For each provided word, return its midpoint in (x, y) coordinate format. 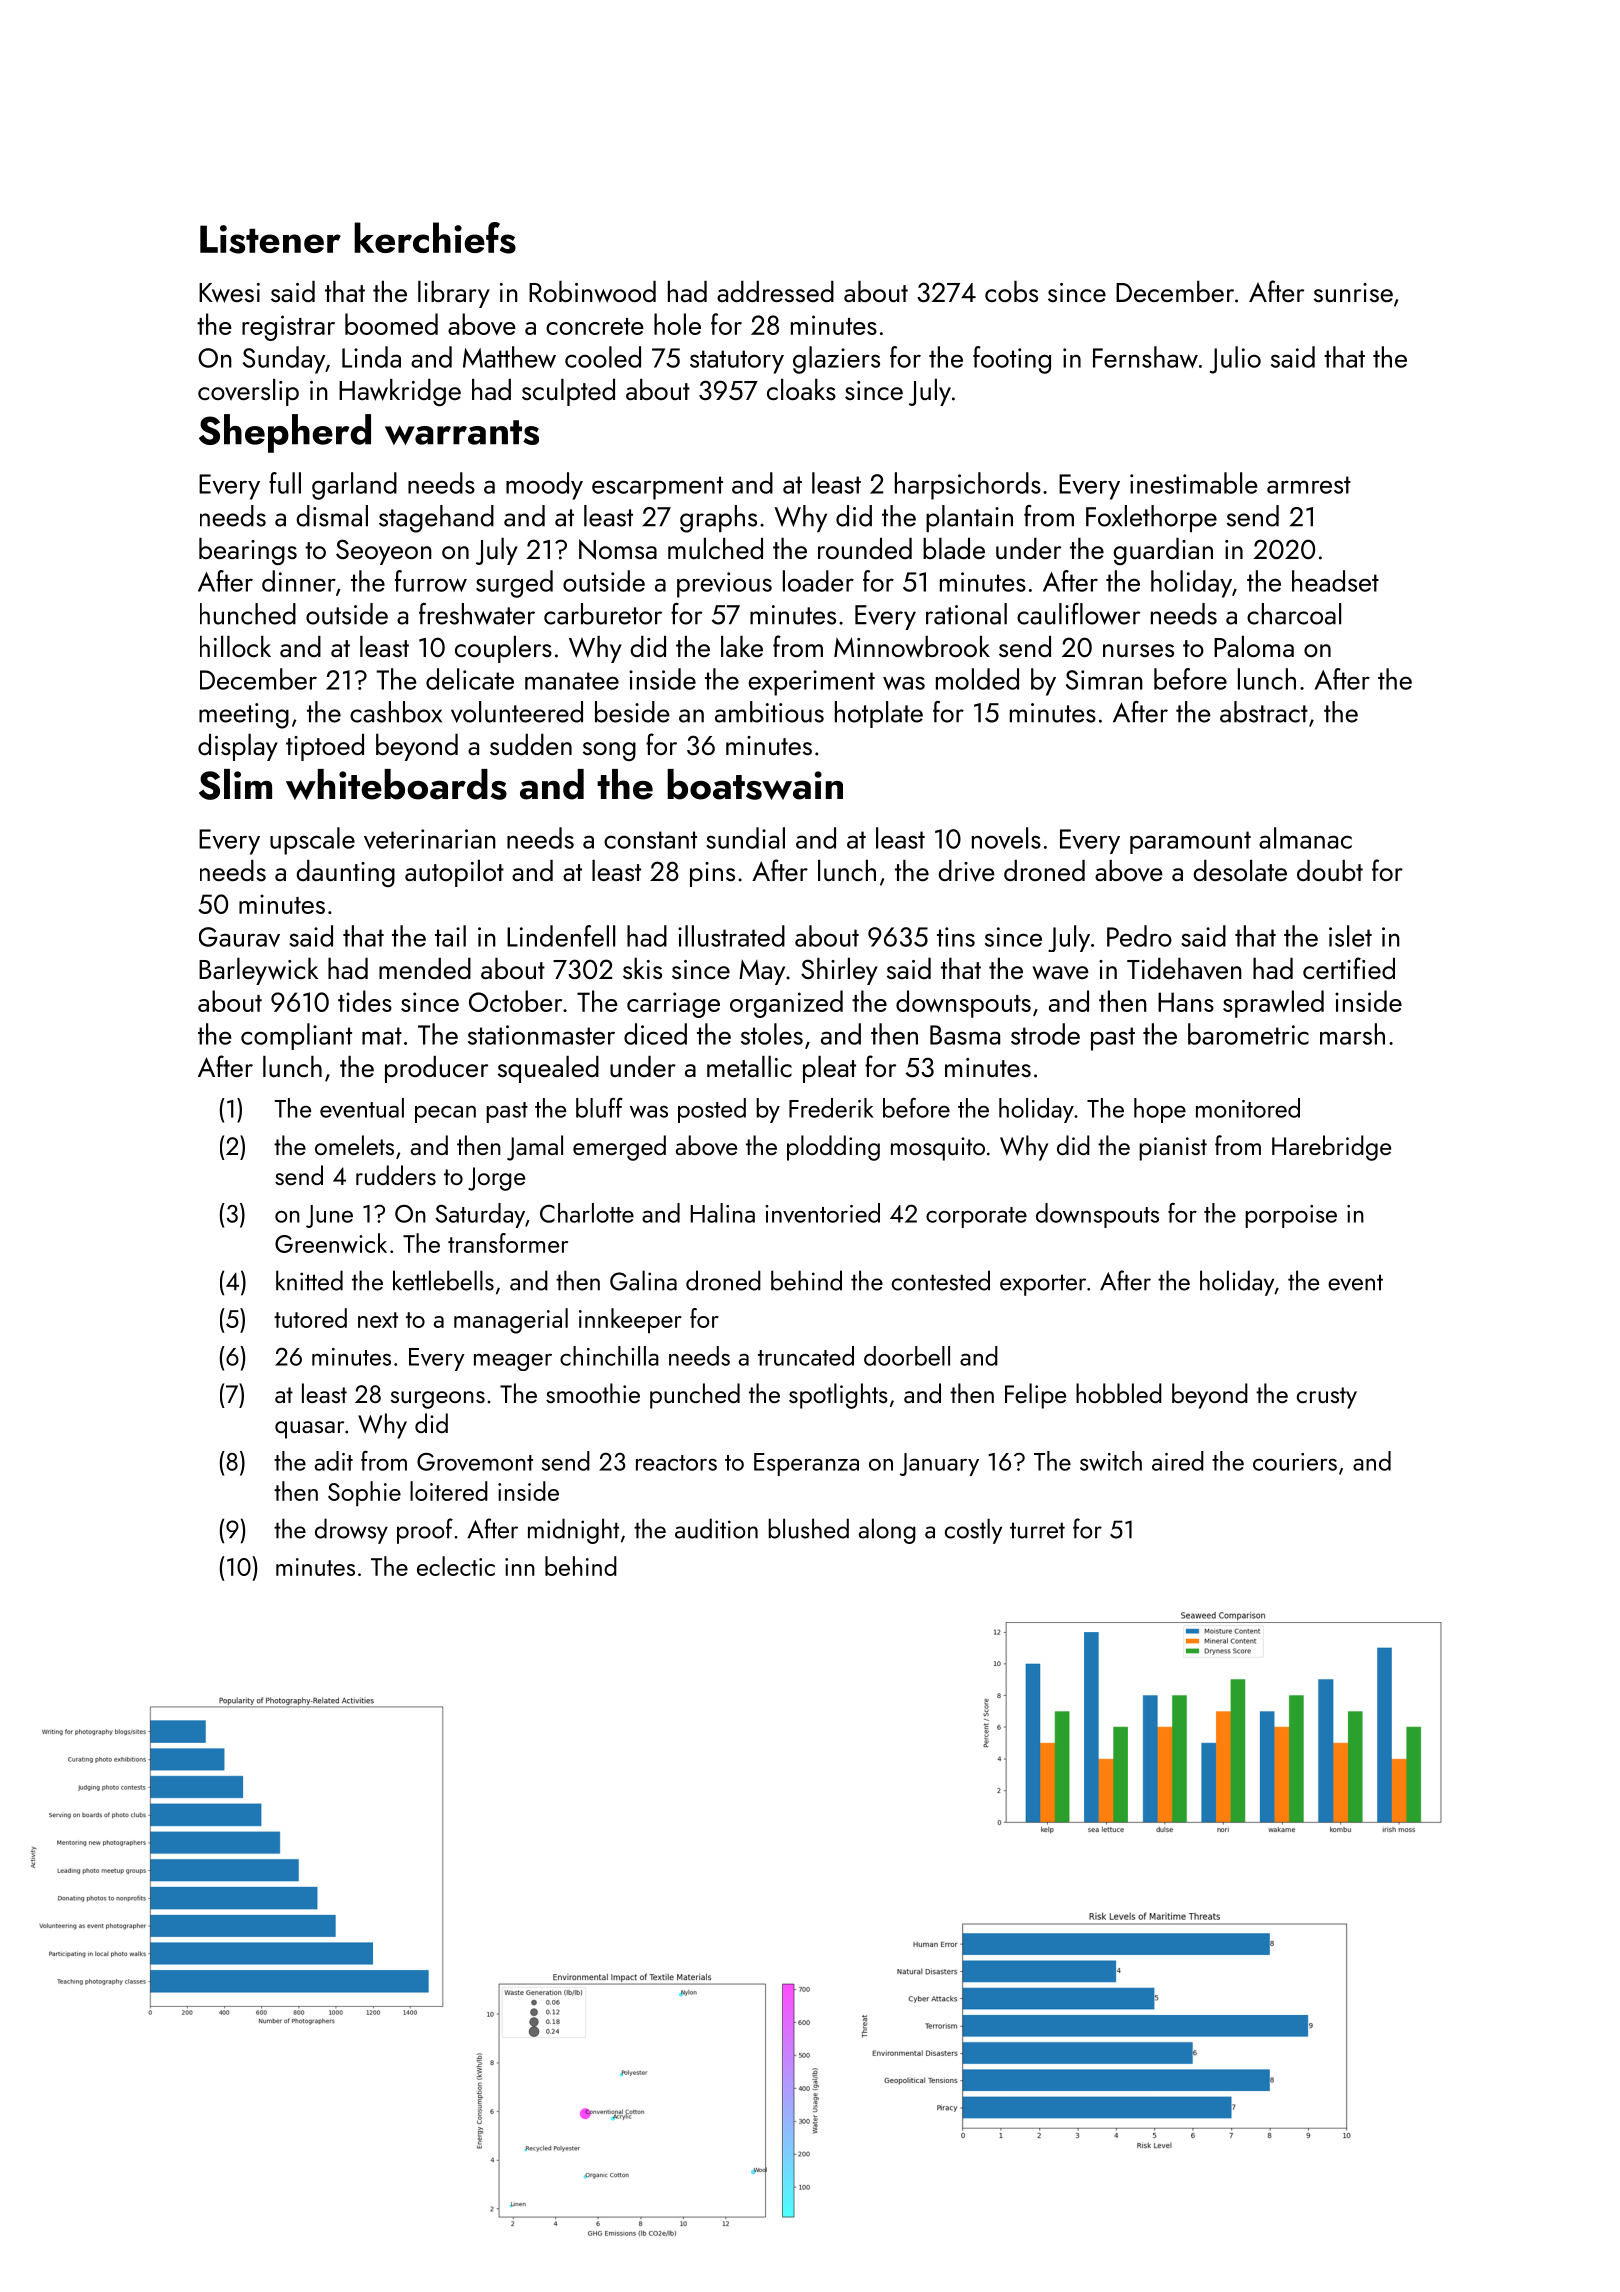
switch (1111, 1461)
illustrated (731, 936)
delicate (470, 679)
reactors (676, 1463)
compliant (296, 1036)
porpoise (1291, 1216)
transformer (508, 1243)
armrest (1309, 485)
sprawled (1273, 1004)
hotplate (879, 714)
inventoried (822, 1213)
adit (334, 1461)
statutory (737, 362)
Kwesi (229, 293)
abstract (1264, 712)
